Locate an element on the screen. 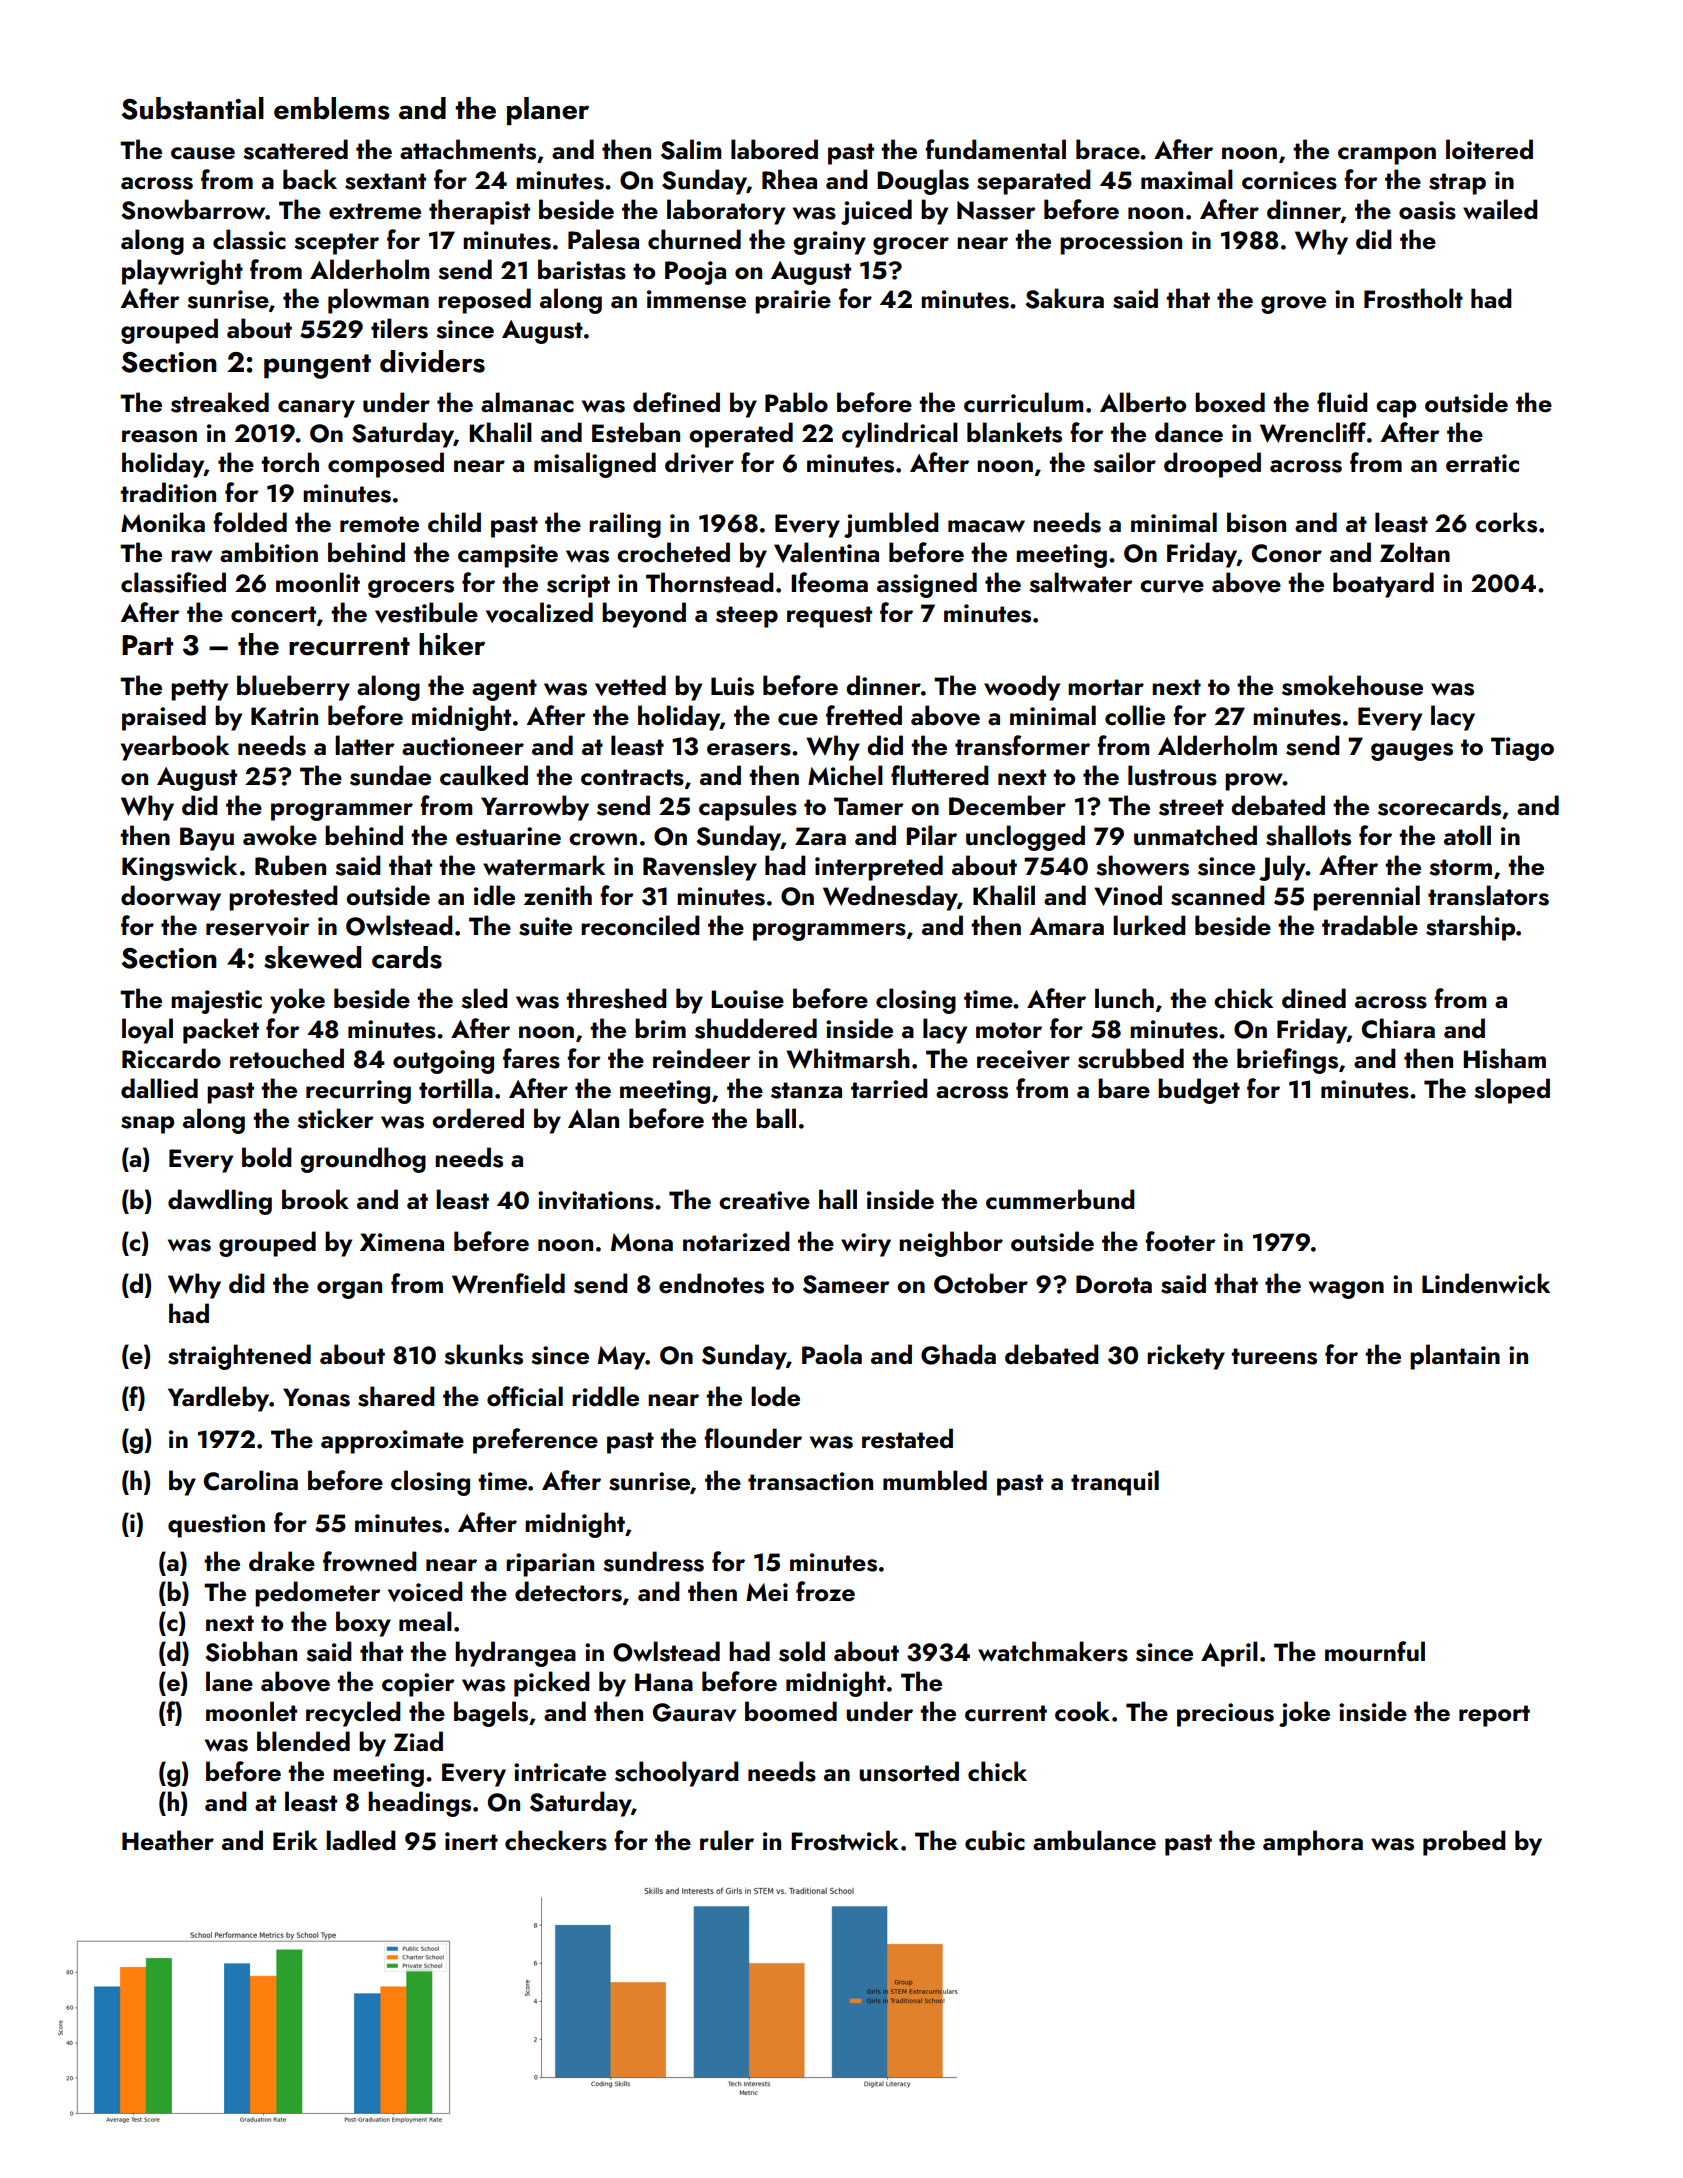  labored is located at coordinates (774, 149).
